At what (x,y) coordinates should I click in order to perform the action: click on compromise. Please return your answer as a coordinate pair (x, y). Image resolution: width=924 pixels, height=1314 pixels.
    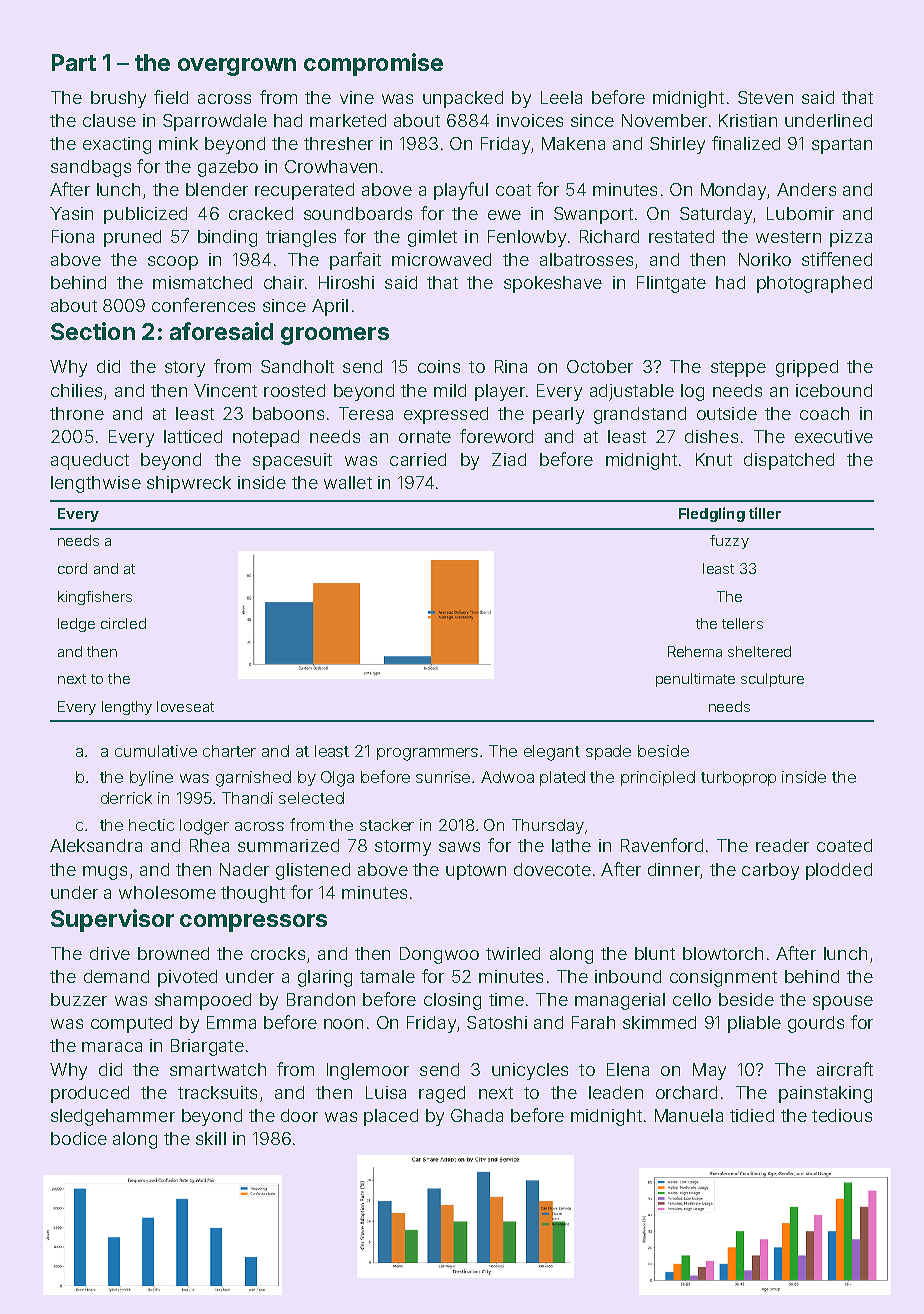
    Looking at the image, I should click on (373, 64).
